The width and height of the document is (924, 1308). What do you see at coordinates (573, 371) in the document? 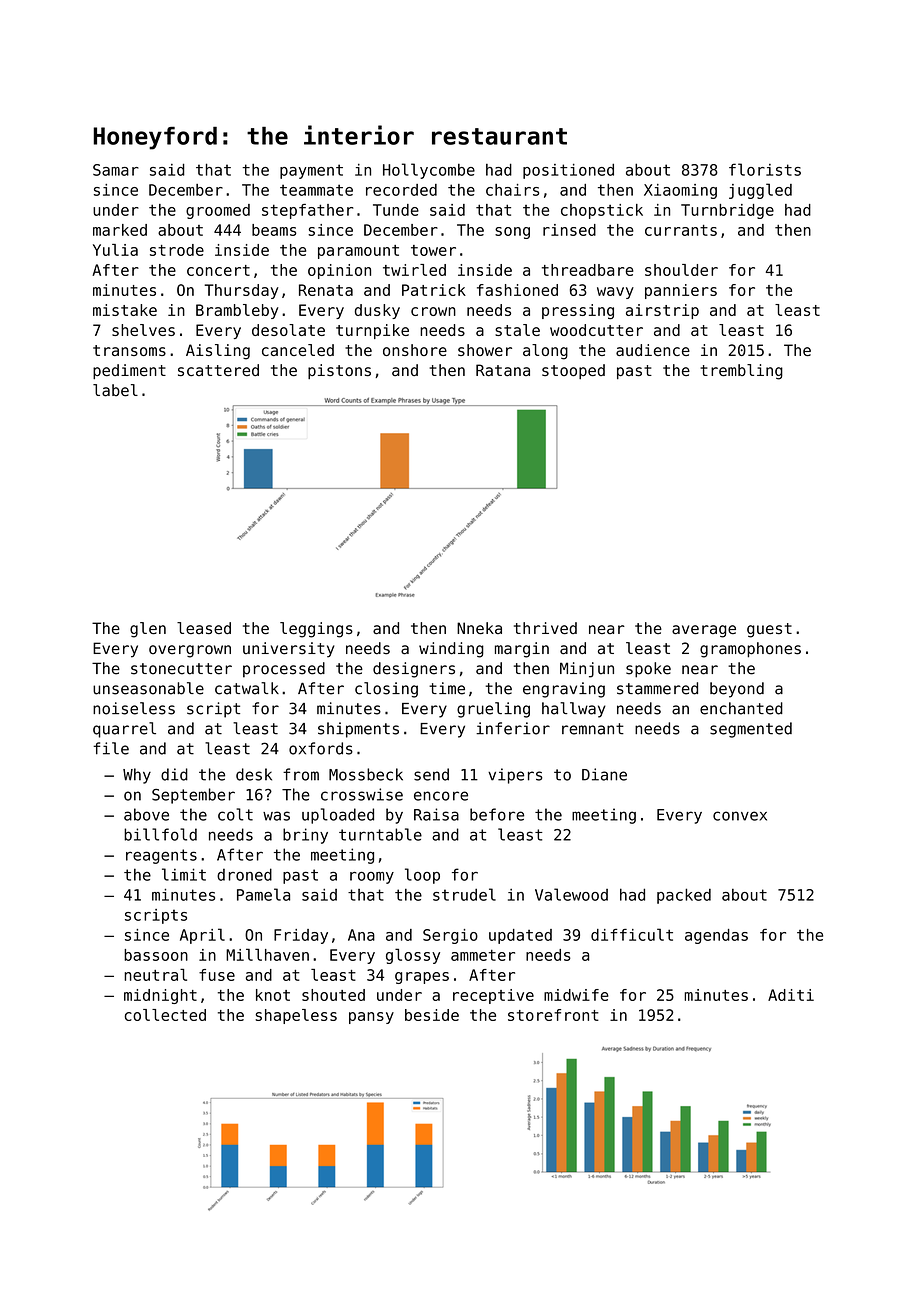
I see `stooped` at bounding box center [573, 371].
